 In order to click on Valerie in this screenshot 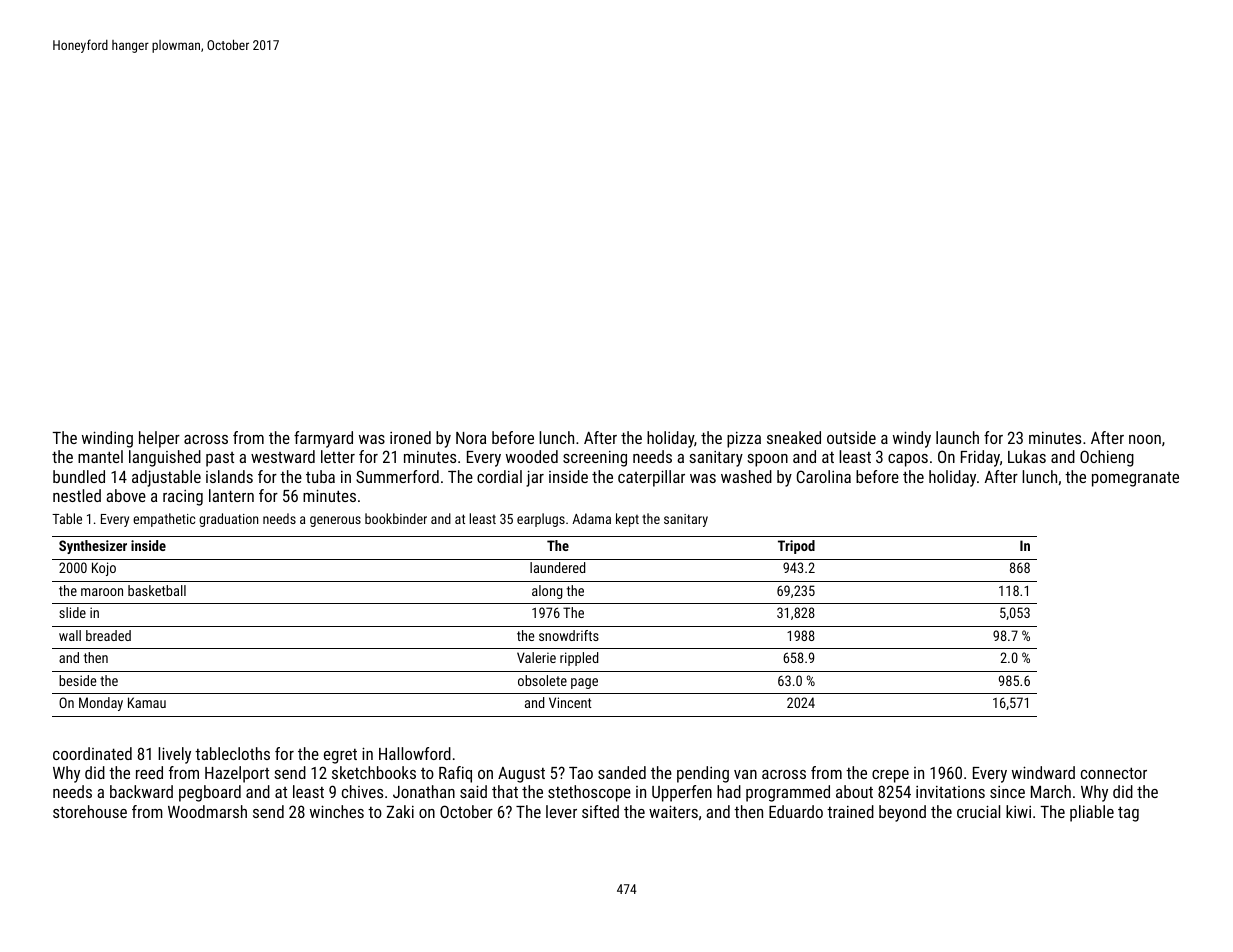, I will do `click(536, 657)`.
